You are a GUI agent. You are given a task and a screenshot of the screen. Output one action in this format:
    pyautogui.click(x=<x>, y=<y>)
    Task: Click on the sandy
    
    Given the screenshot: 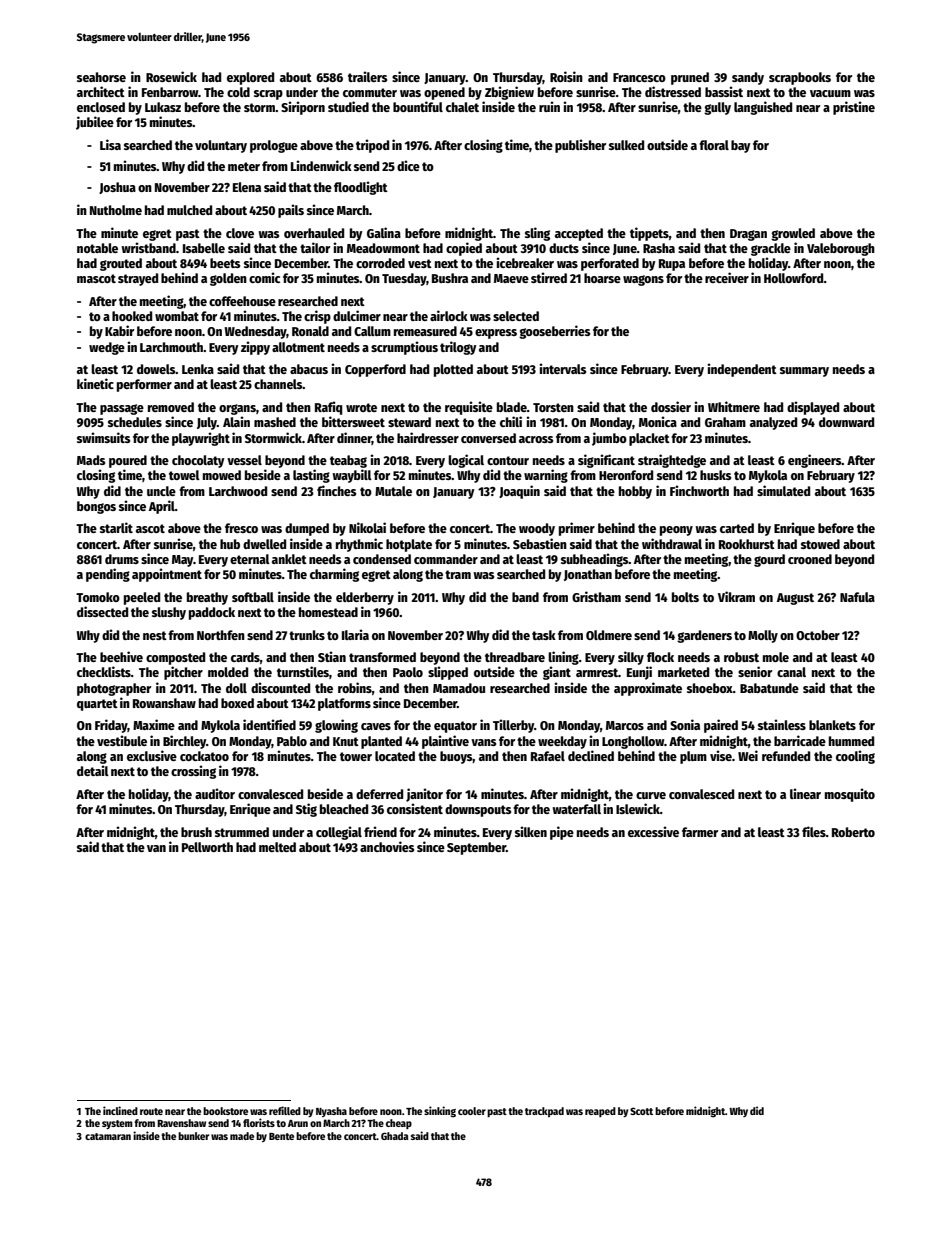 What is the action you would take?
    pyautogui.click(x=748, y=78)
